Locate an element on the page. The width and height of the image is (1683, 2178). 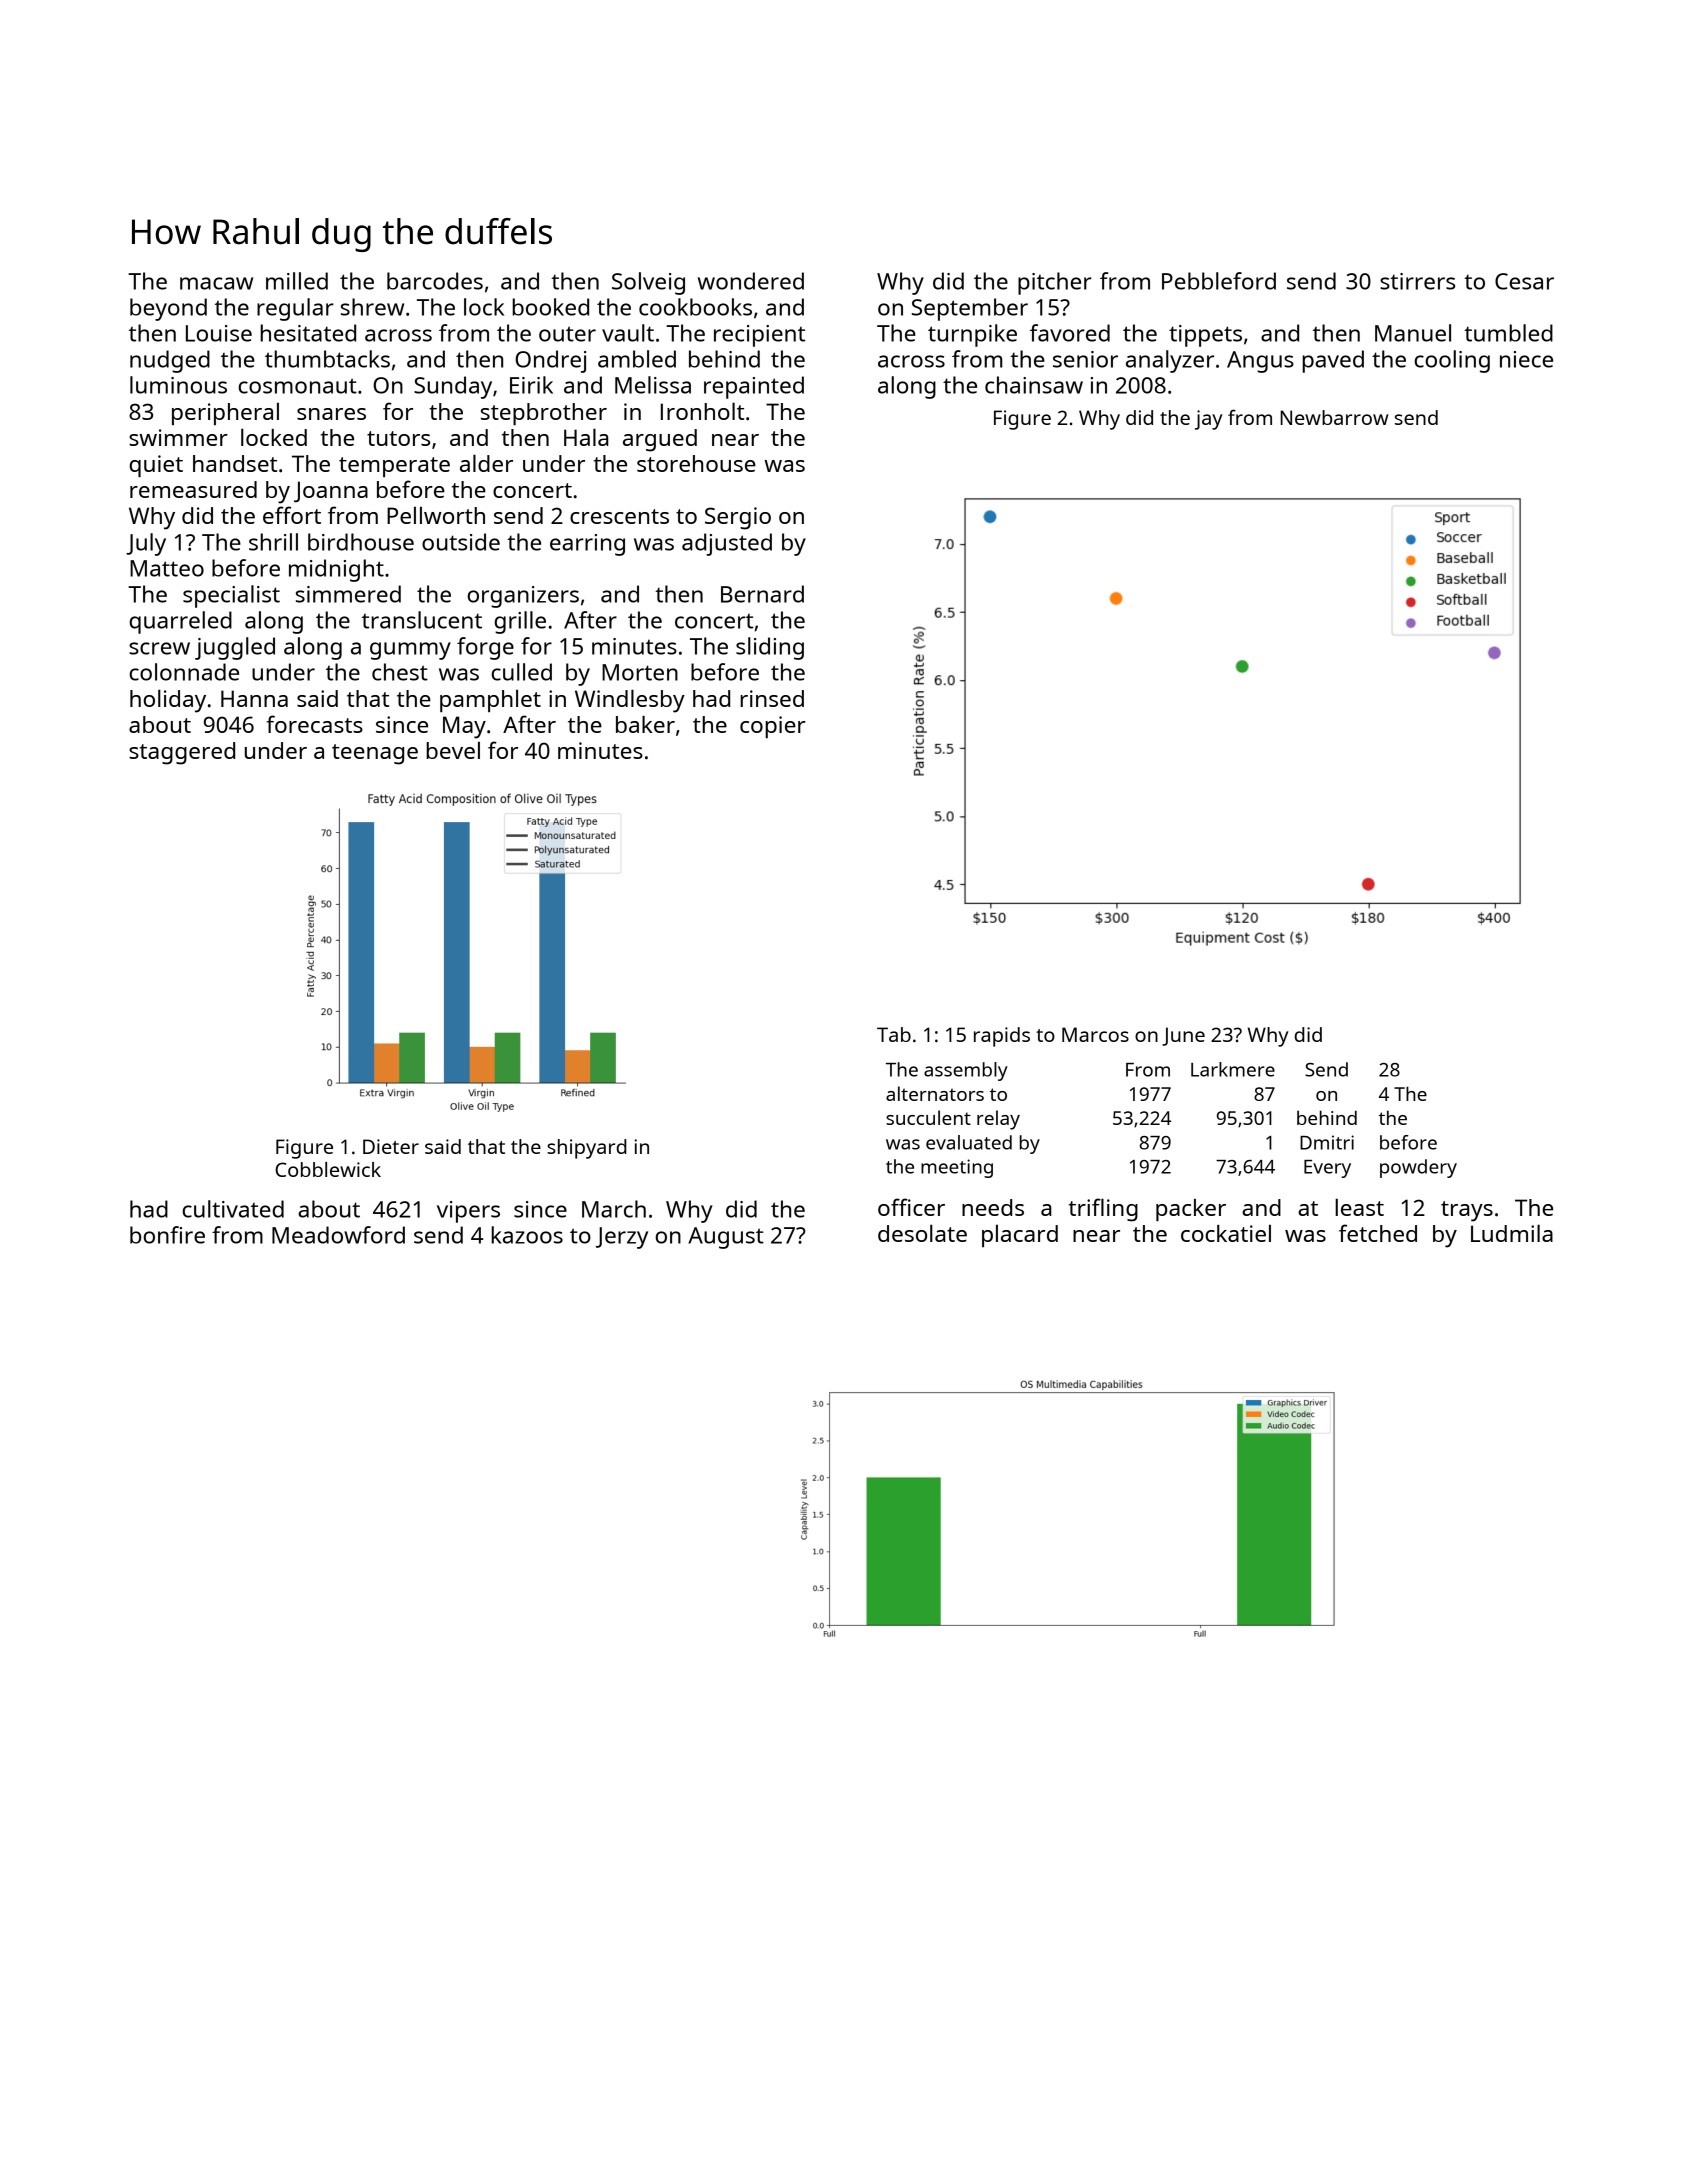
Dieter is located at coordinates (391, 1146).
